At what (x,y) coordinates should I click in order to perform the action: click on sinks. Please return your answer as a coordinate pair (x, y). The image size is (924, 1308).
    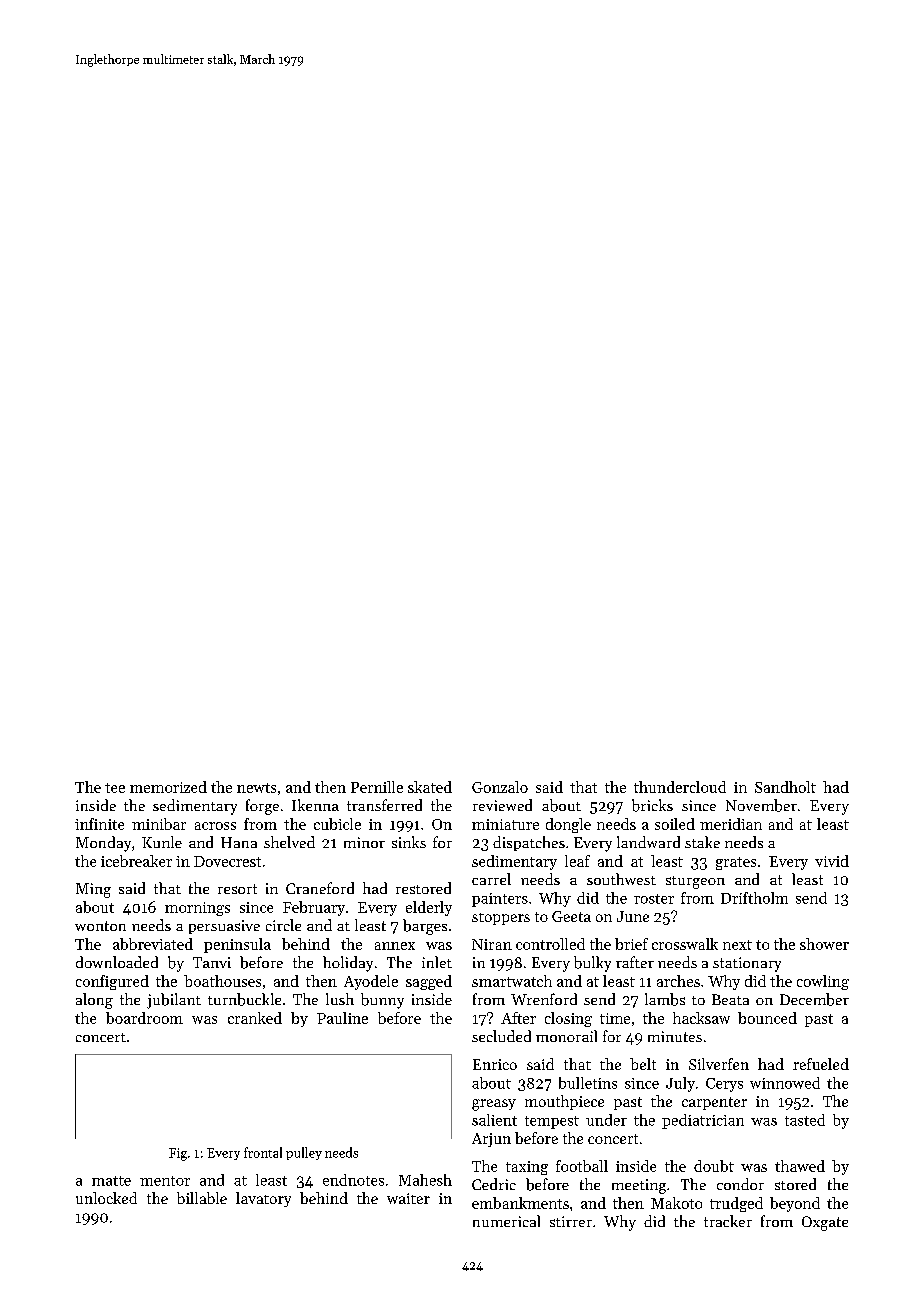
    Looking at the image, I should click on (409, 842).
